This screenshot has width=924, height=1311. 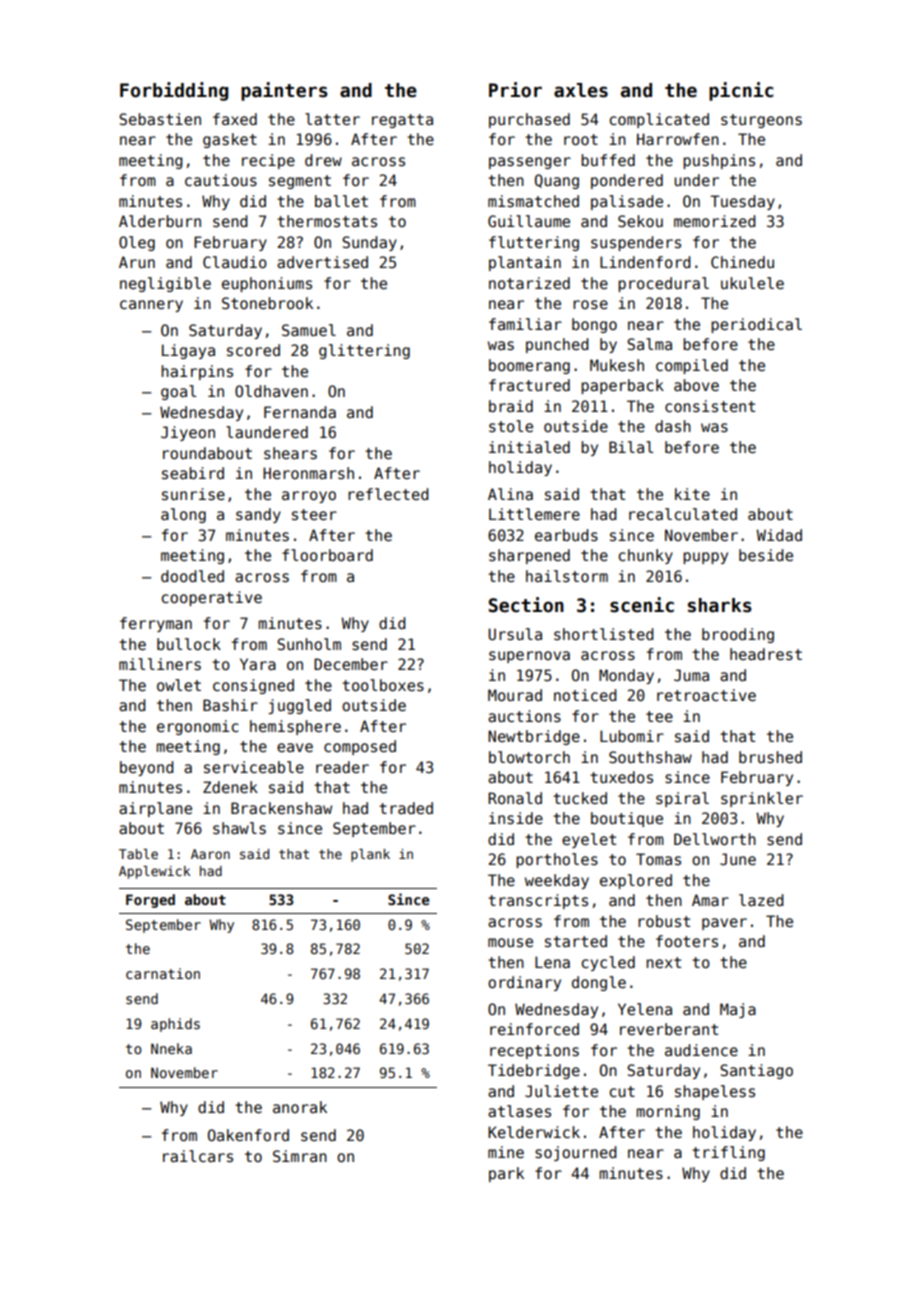 I want to click on beyond, so click(x=147, y=768).
